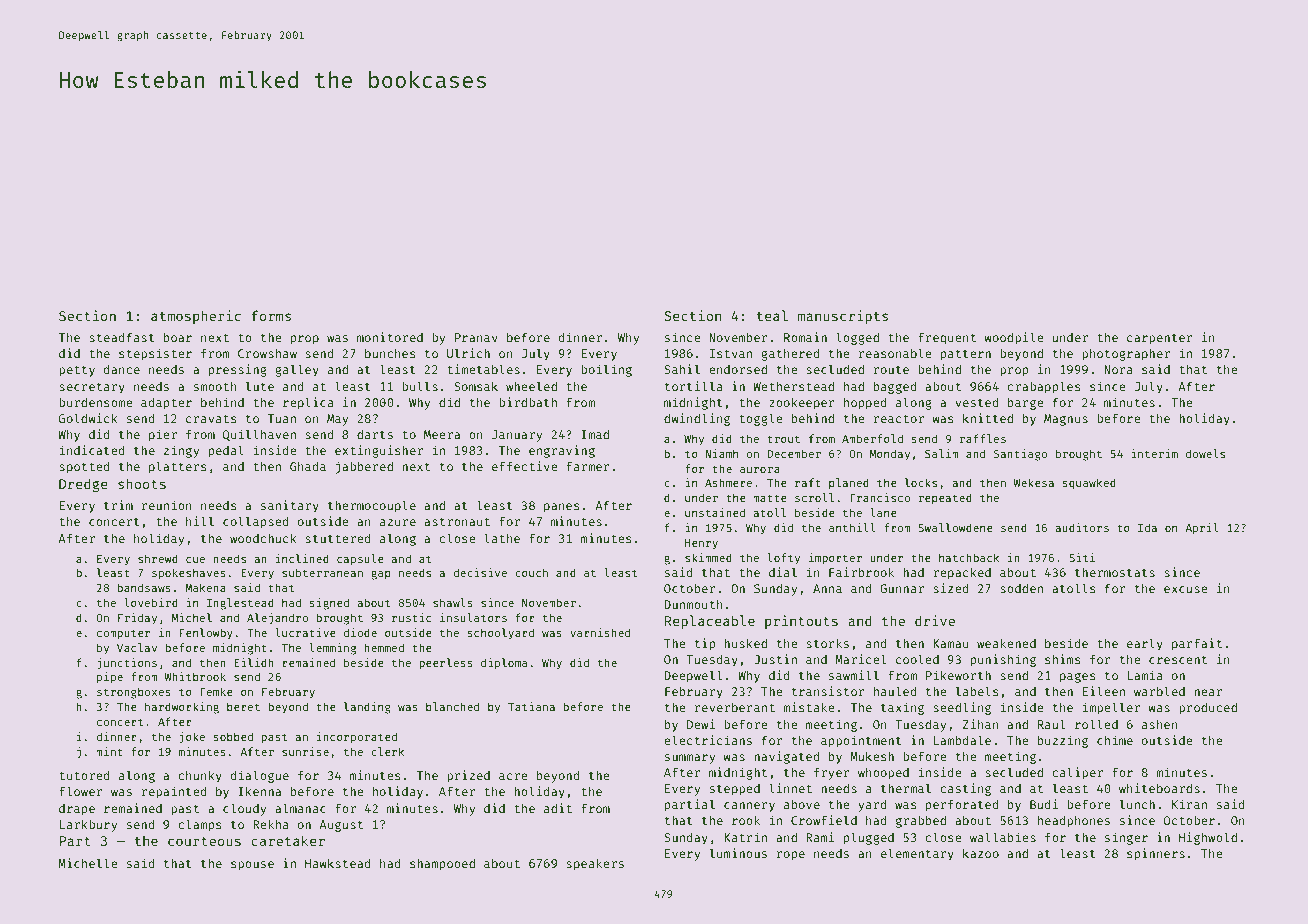 The height and width of the screenshot is (924, 1308). Describe the element at coordinates (595, 864) in the screenshot. I see `speakers` at that location.
